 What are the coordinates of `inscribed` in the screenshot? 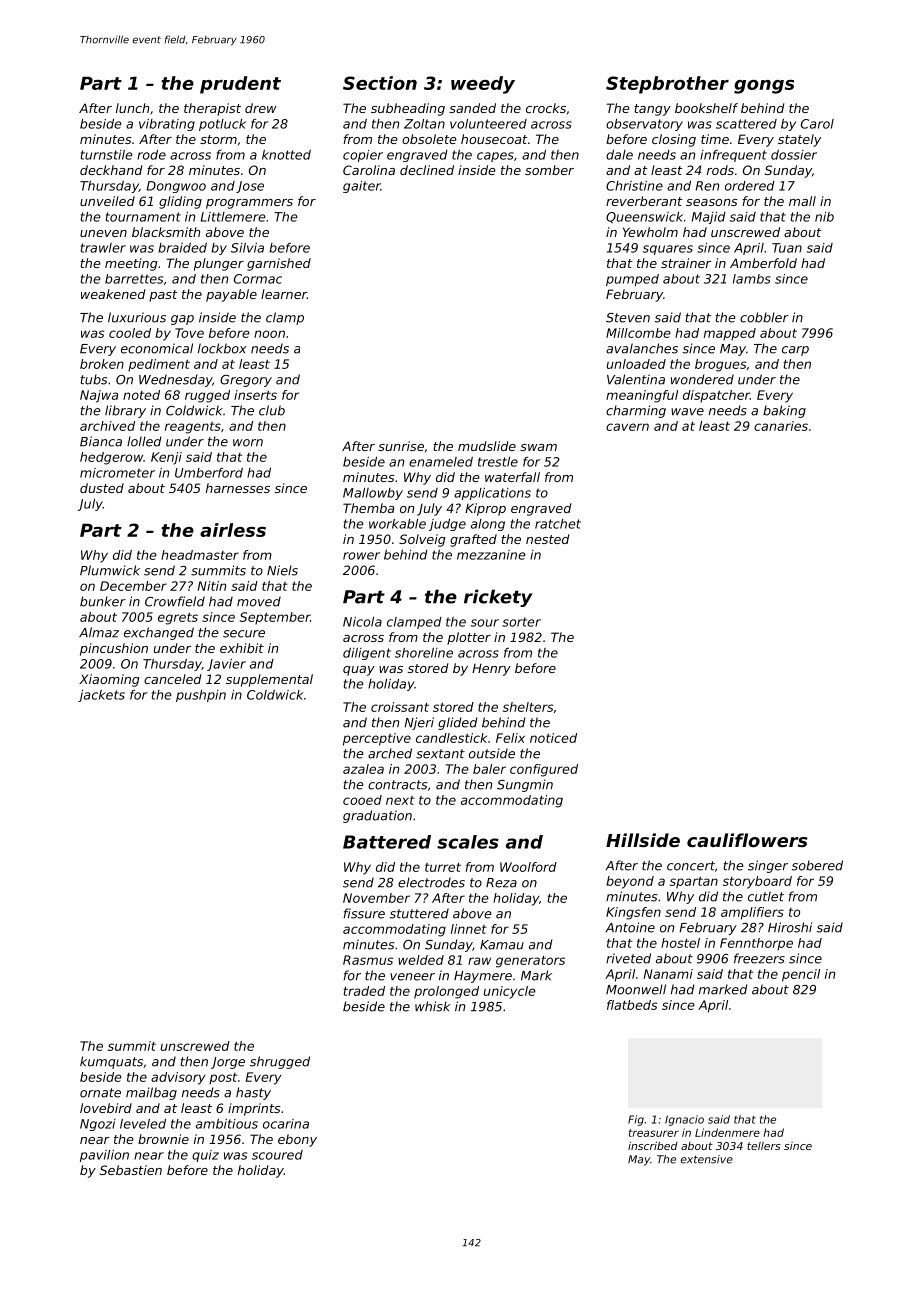 It's located at (653, 1145).
